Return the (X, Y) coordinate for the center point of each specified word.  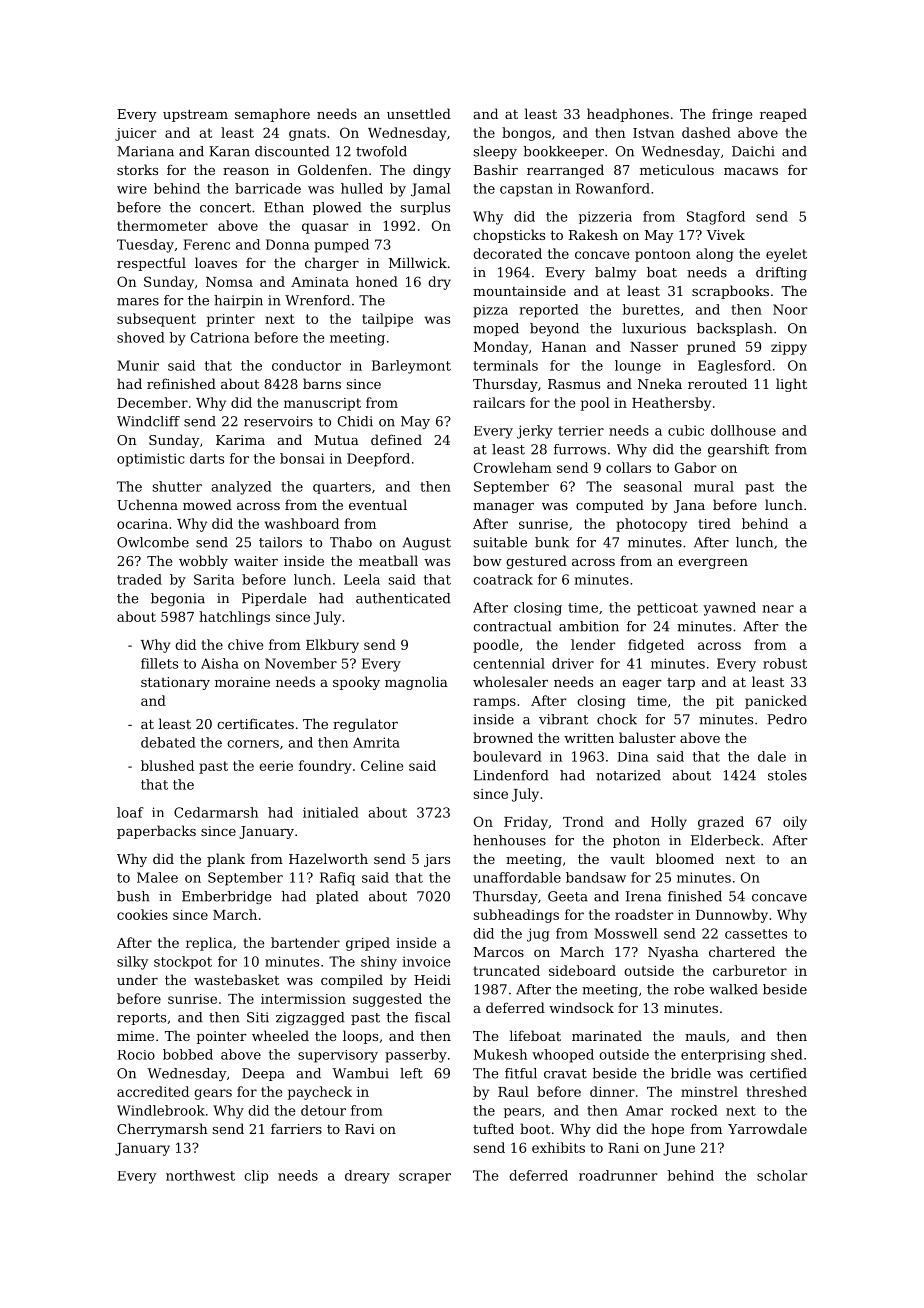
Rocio (136, 1055)
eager (641, 685)
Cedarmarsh (216, 812)
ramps (494, 703)
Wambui (360, 1073)
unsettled (419, 113)
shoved (141, 337)
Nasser (654, 347)
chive (245, 644)
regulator (365, 725)
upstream (195, 116)
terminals (505, 365)
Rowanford (613, 188)
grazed (721, 823)
